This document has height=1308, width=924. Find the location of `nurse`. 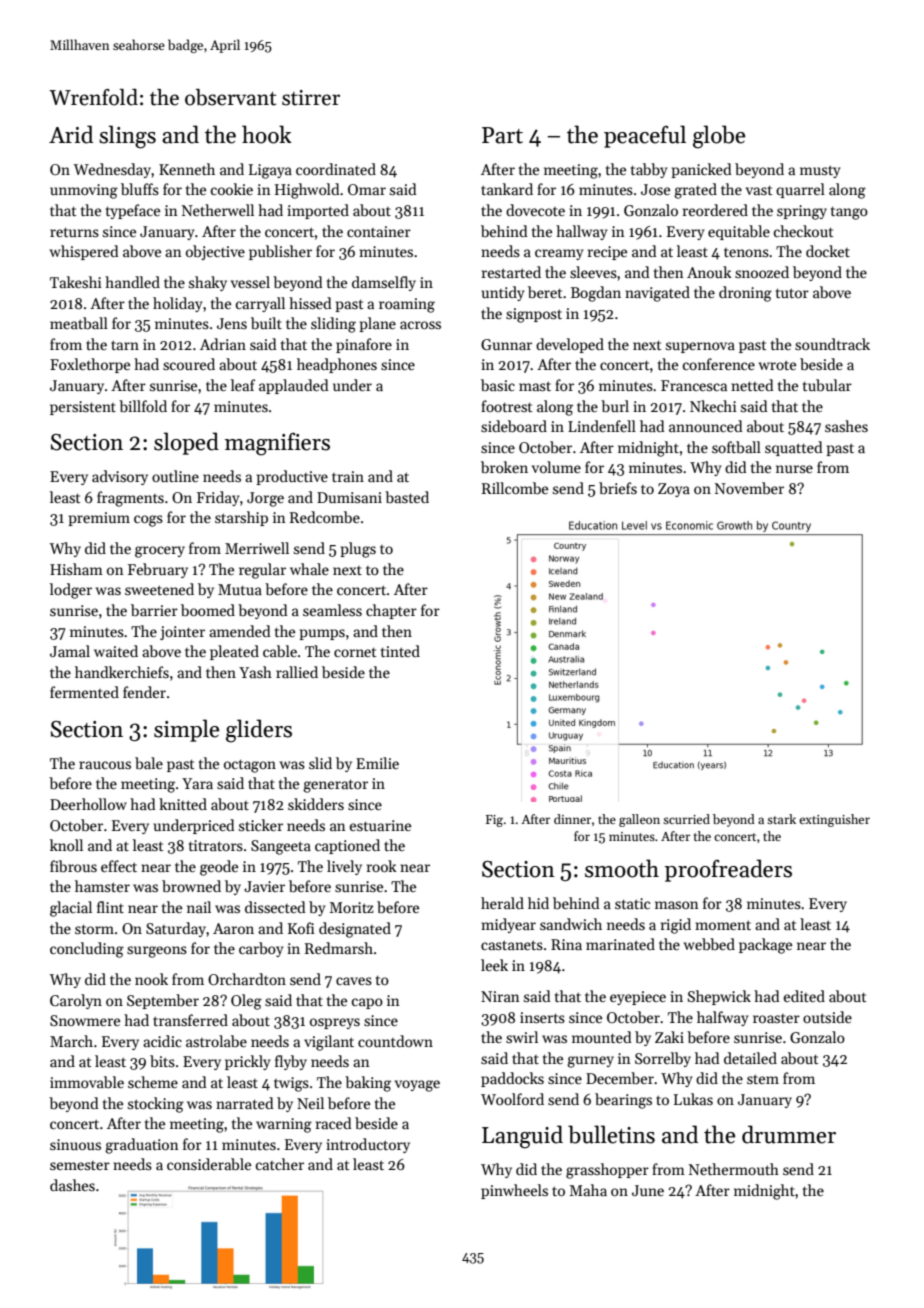

nurse is located at coordinates (794, 469).
